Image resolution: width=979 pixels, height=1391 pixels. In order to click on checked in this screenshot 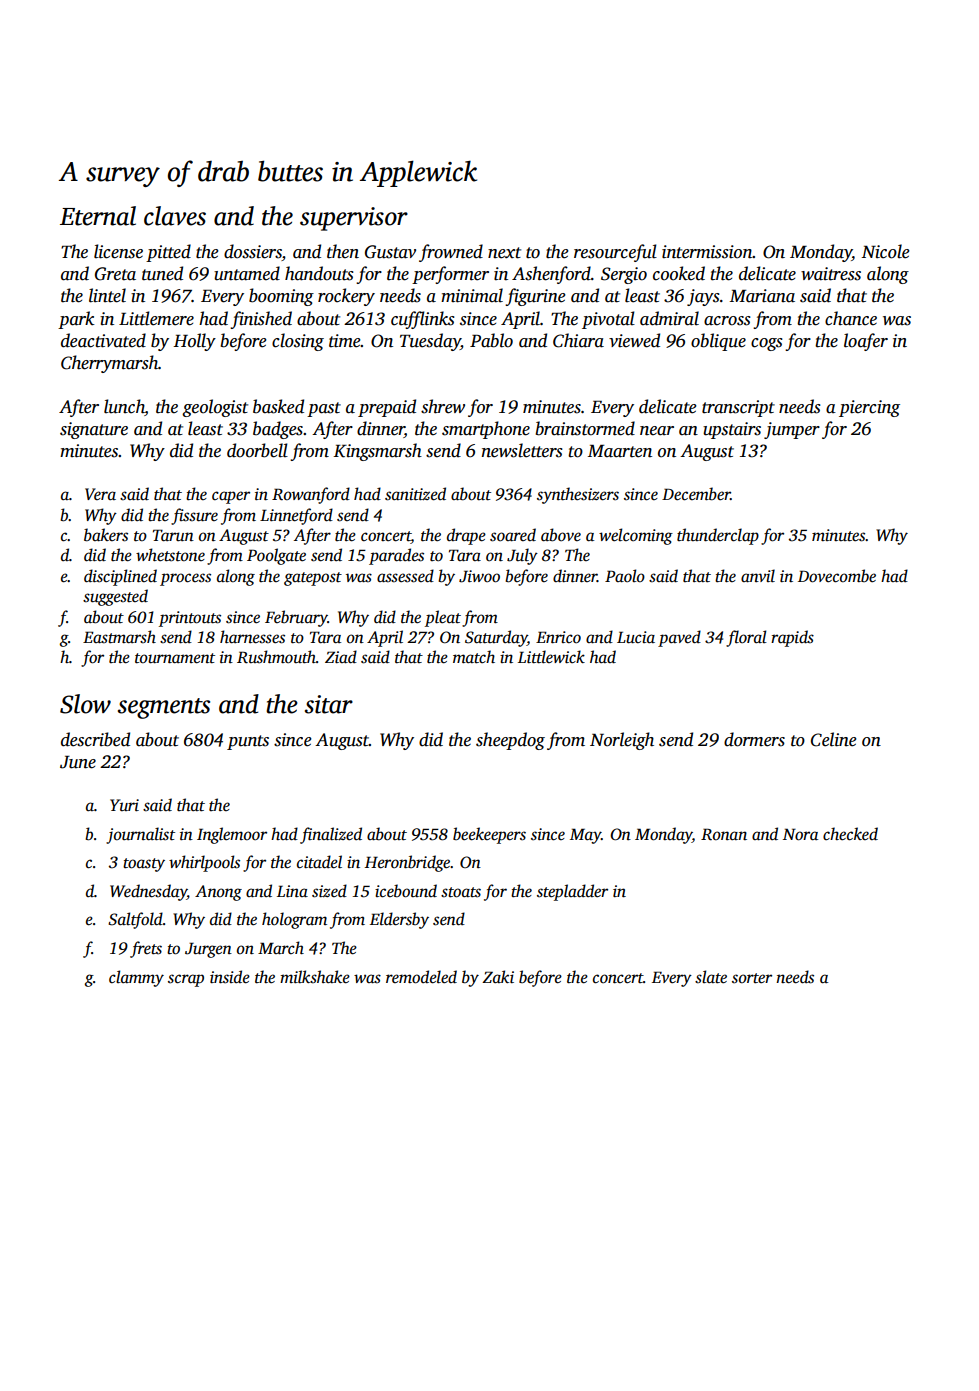, I will do `click(850, 834)`.
